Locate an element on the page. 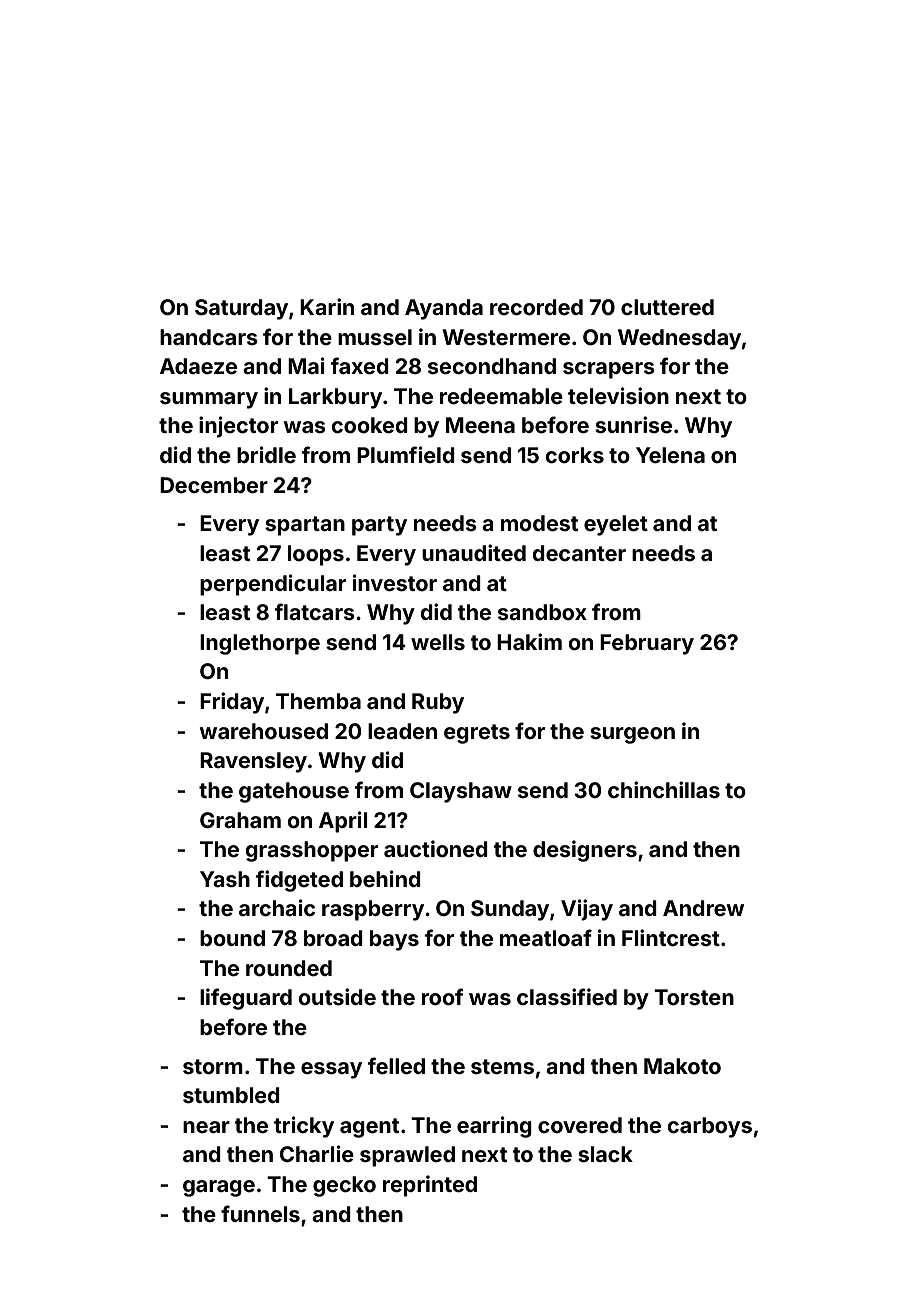 This image has width=924, height=1311. roof is located at coordinates (443, 996).
